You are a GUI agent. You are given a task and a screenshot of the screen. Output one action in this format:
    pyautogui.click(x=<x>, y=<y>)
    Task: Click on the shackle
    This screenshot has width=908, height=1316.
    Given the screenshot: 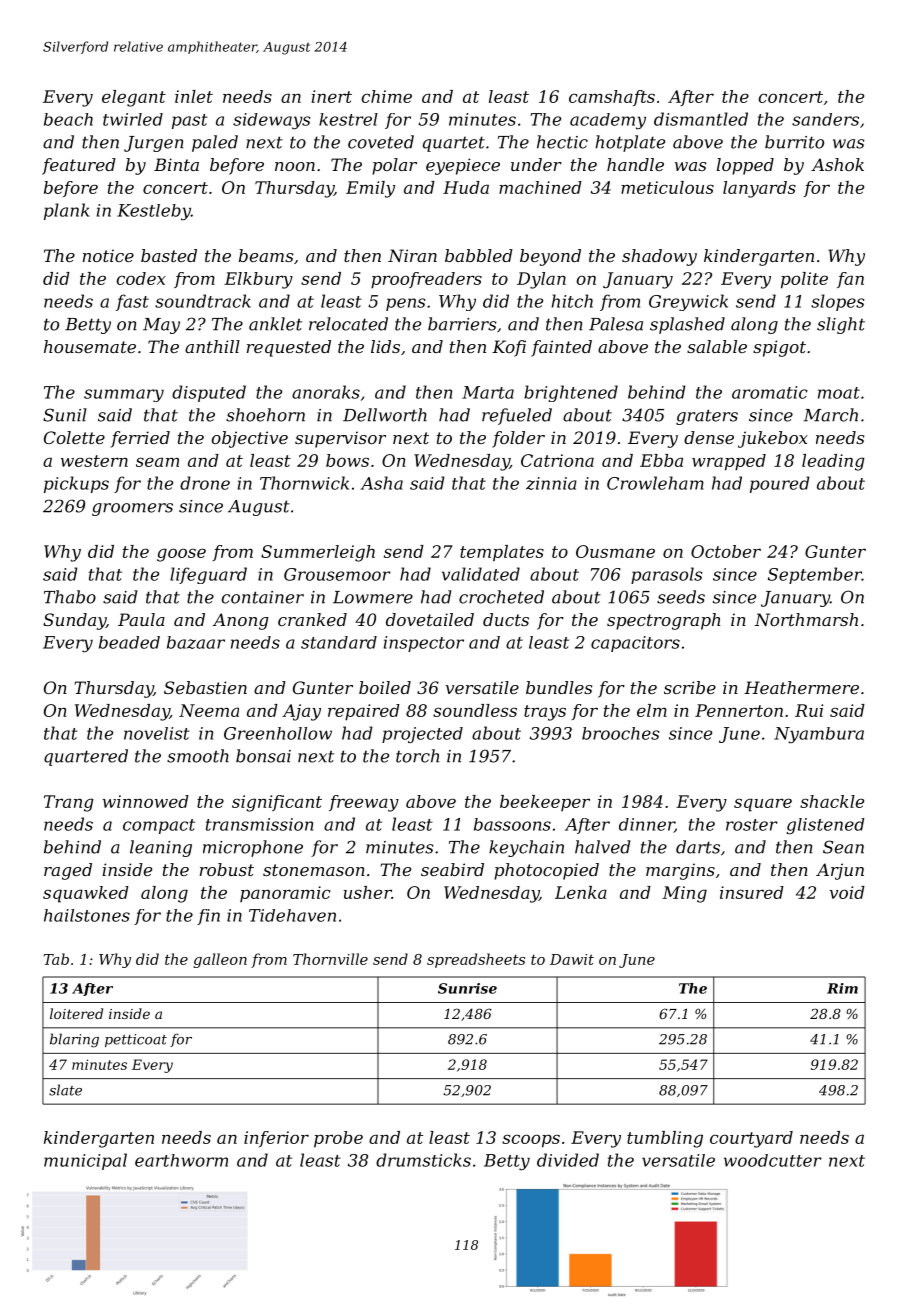 What is the action you would take?
    pyautogui.click(x=832, y=801)
